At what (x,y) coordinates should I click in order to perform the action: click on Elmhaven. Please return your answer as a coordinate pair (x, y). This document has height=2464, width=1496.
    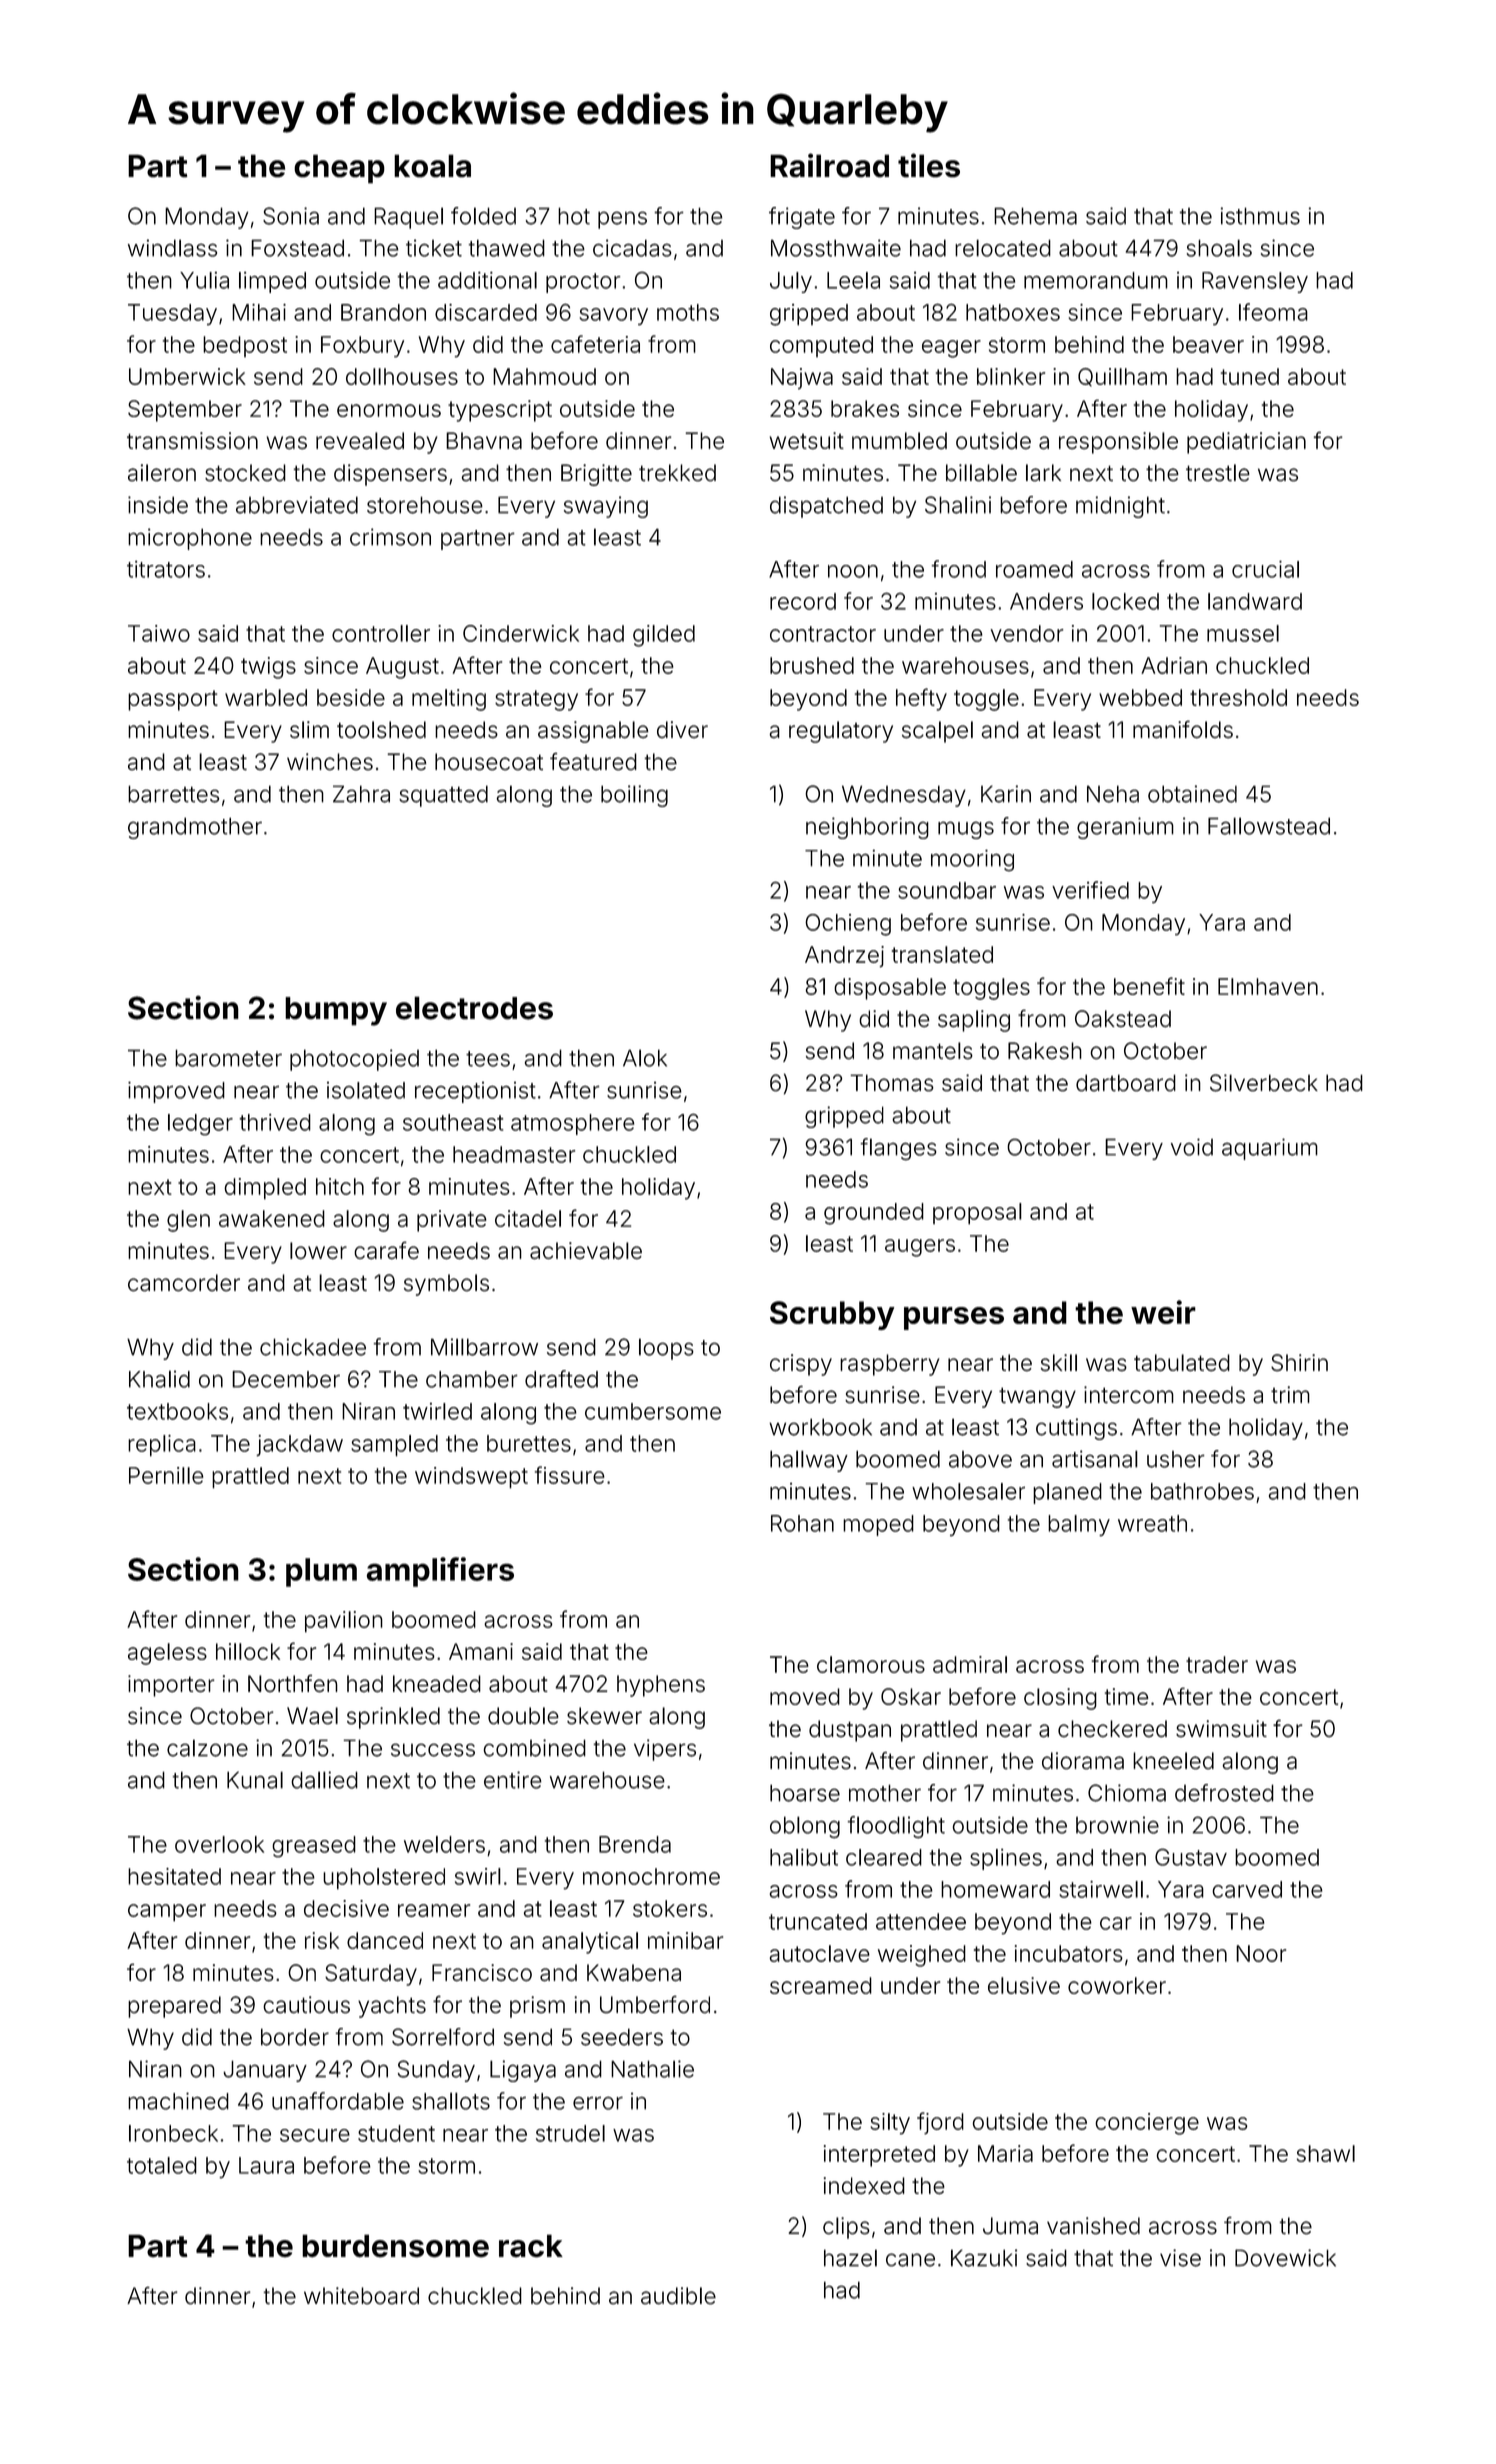
    Looking at the image, I should click on (1268, 986).
